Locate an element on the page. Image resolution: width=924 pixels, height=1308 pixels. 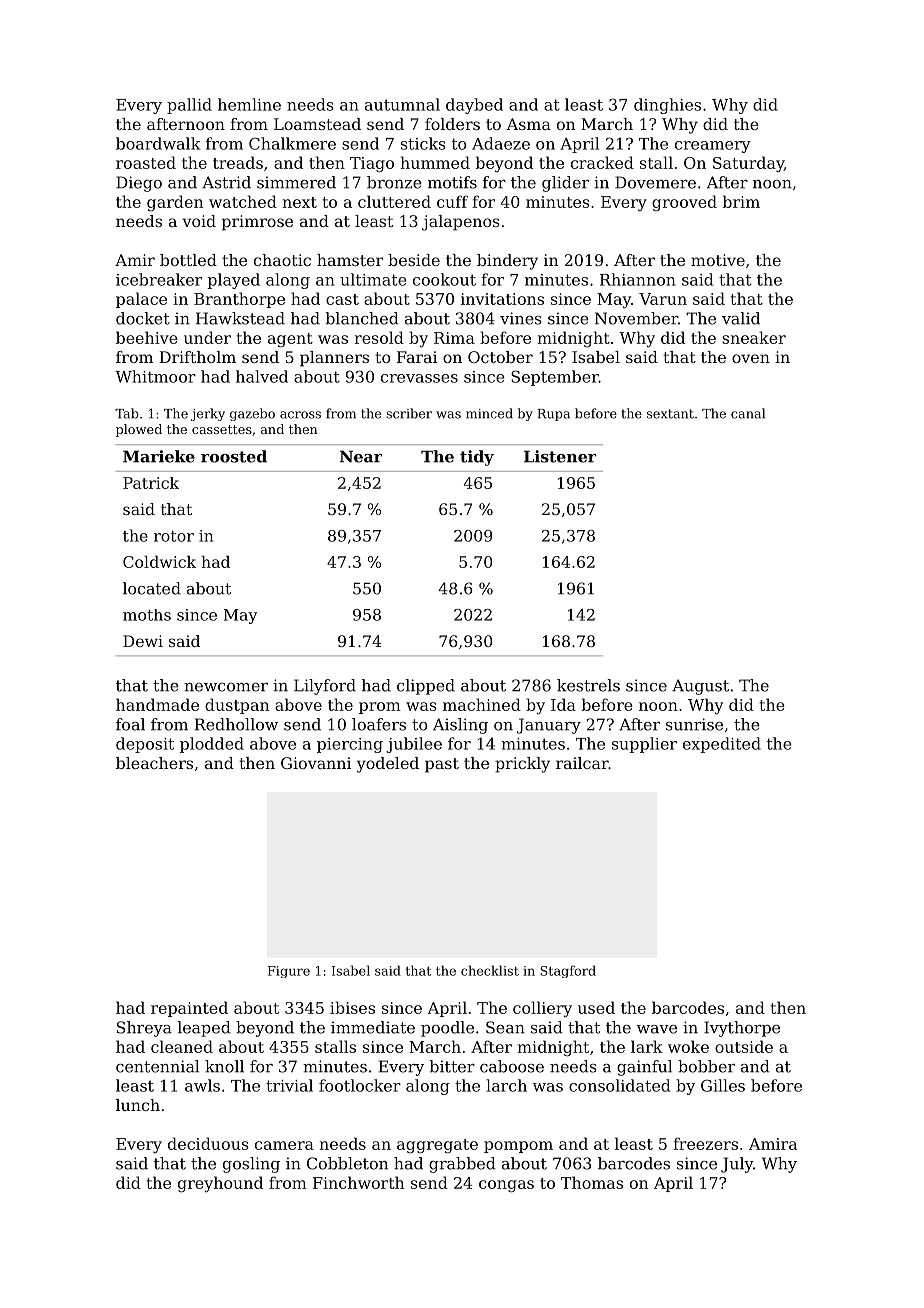
repainted is located at coordinates (189, 1009).
